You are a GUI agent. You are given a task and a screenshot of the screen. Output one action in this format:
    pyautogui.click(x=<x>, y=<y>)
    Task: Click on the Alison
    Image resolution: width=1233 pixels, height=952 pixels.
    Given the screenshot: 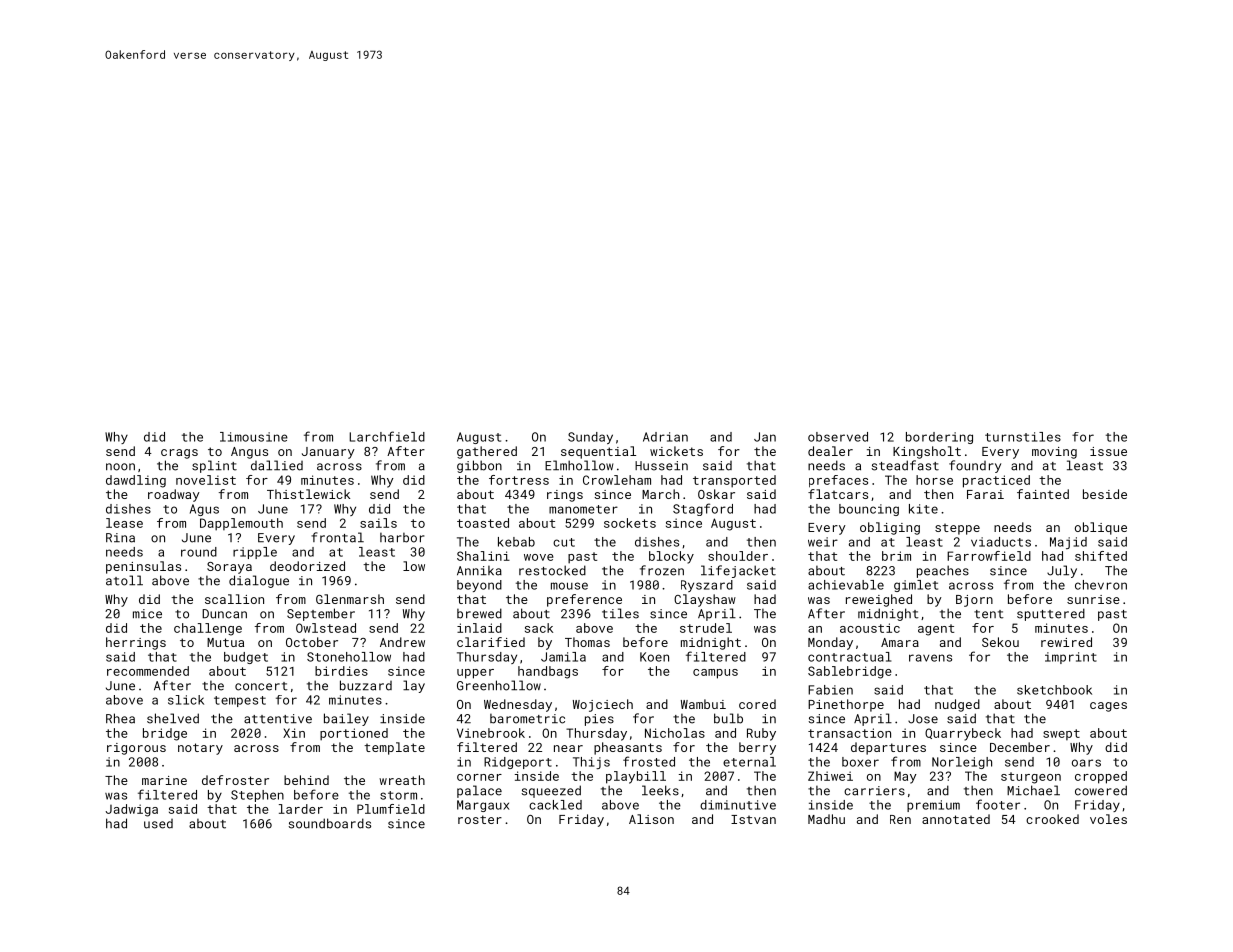 What is the action you would take?
    pyautogui.click(x=651, y=819)
